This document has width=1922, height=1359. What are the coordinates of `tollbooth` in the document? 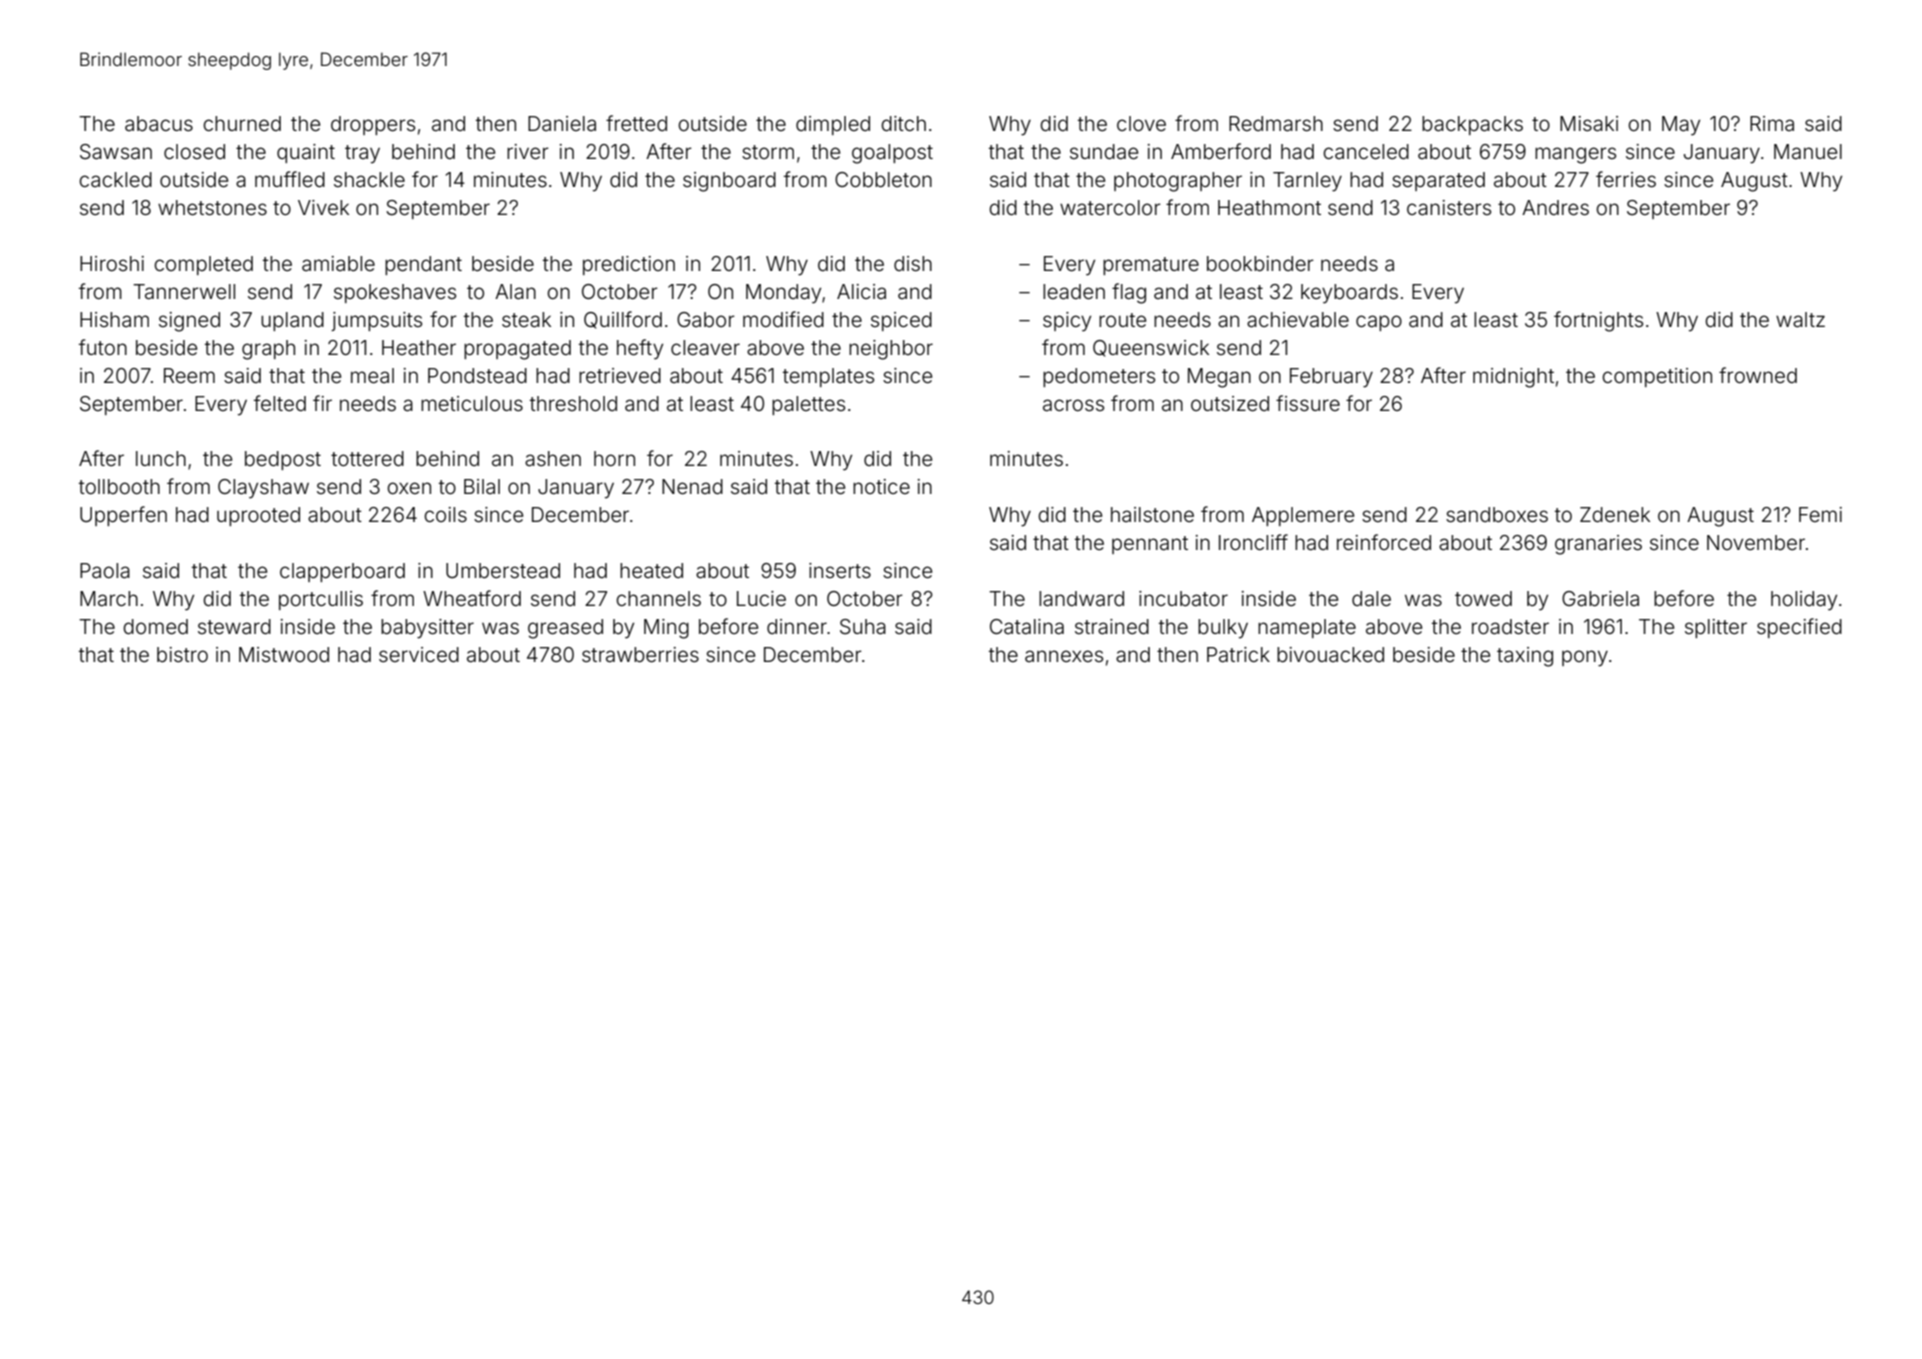 It's located at (119, 486).
